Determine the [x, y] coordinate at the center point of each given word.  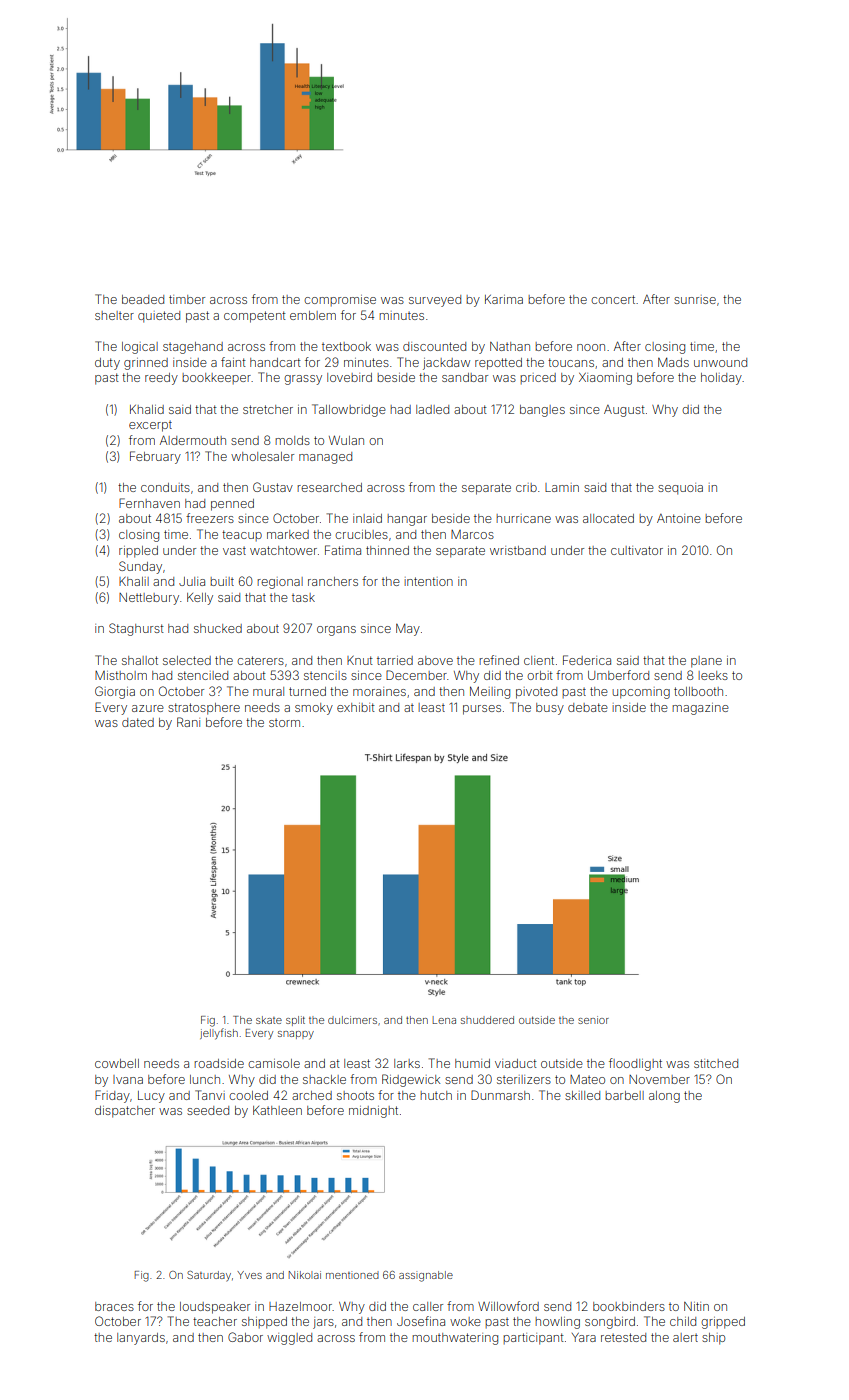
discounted [434, 346]
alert [685, 1337]
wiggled [289, 1339]
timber [187, 299]
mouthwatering [455, 1339]
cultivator [637, 550]
